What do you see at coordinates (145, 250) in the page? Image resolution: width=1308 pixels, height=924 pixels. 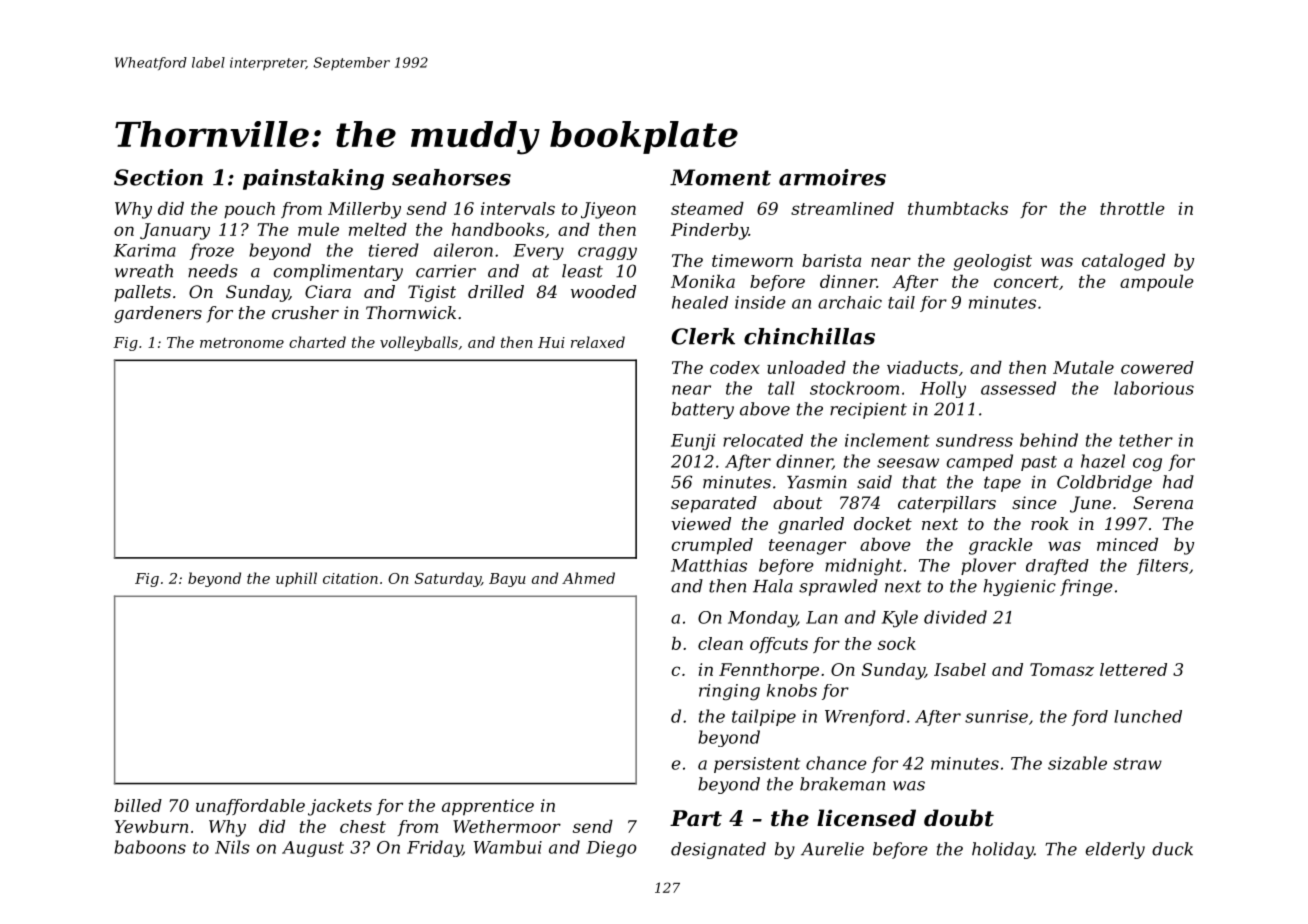 I see `Karima` at bounding box center [145, 250].
